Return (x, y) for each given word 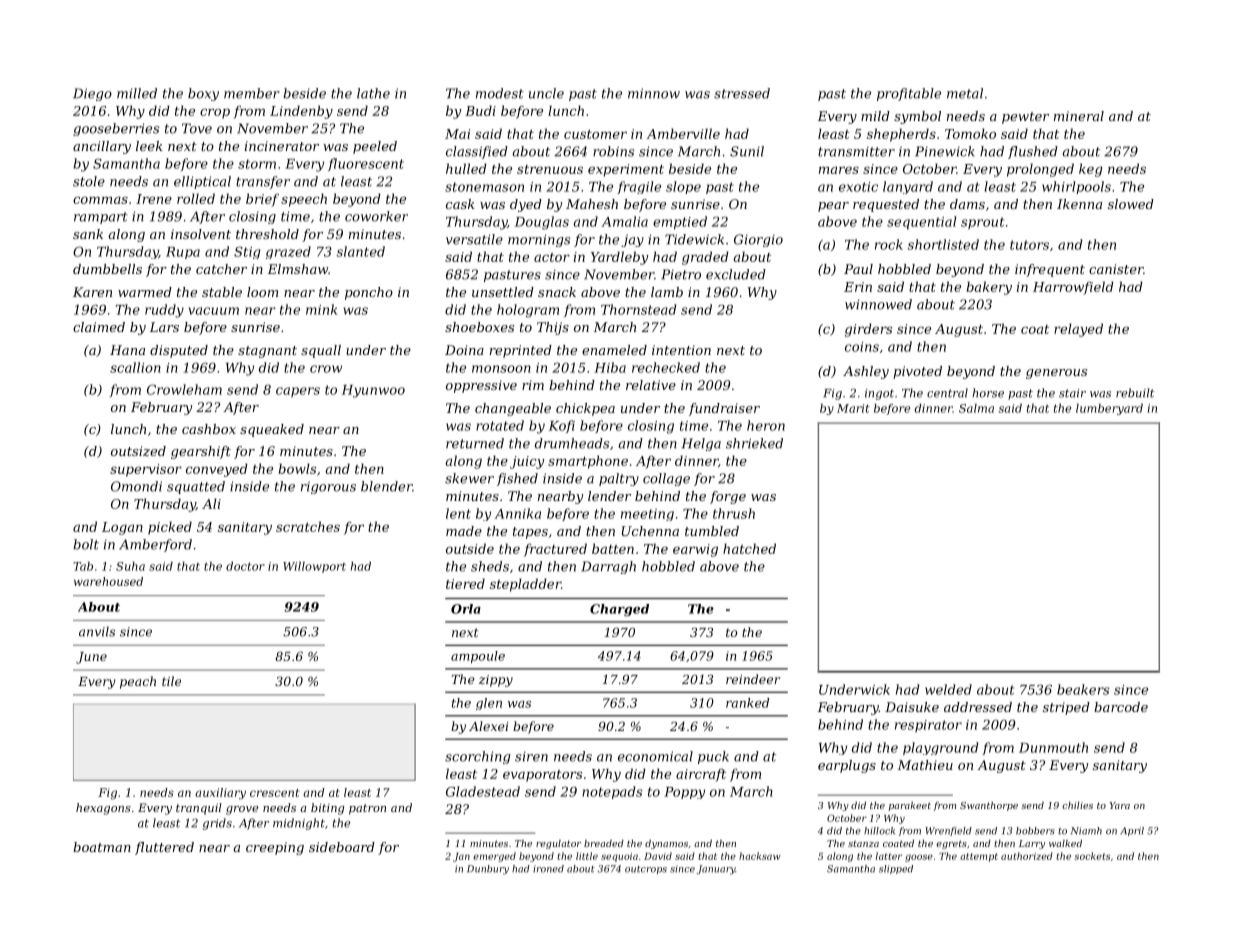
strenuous (550, 169)
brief (262, 200)
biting (328, 809)
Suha (130, 566)
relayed (1078, 330)
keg (1091, 170)
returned (475, 443)
